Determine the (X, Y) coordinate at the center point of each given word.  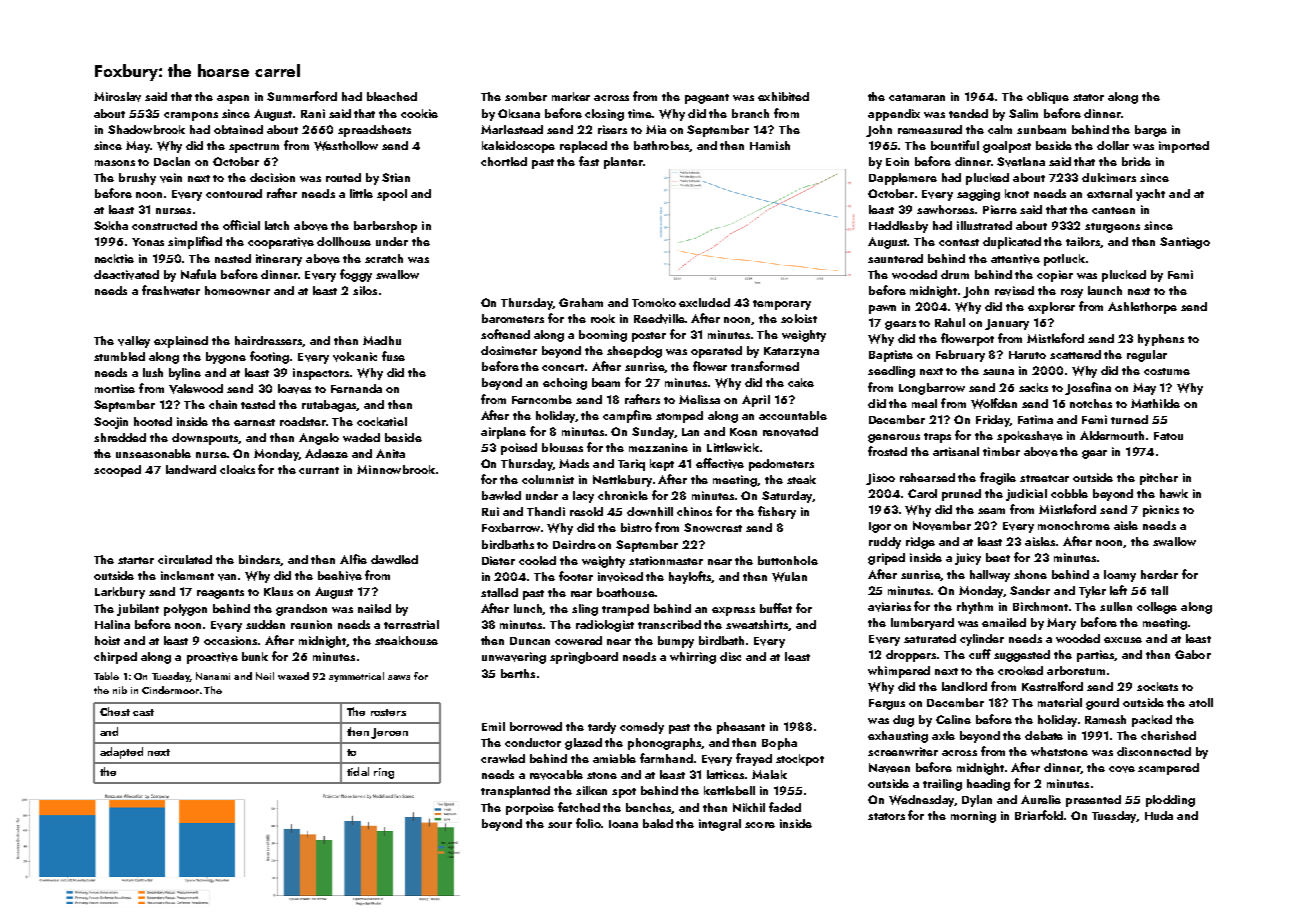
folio (588, 823)
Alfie (353, 559)
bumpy (676, 642)
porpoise (530, 809)
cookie (419, 113)
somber (526, 96)
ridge (920, 543)
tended (968, 113)
